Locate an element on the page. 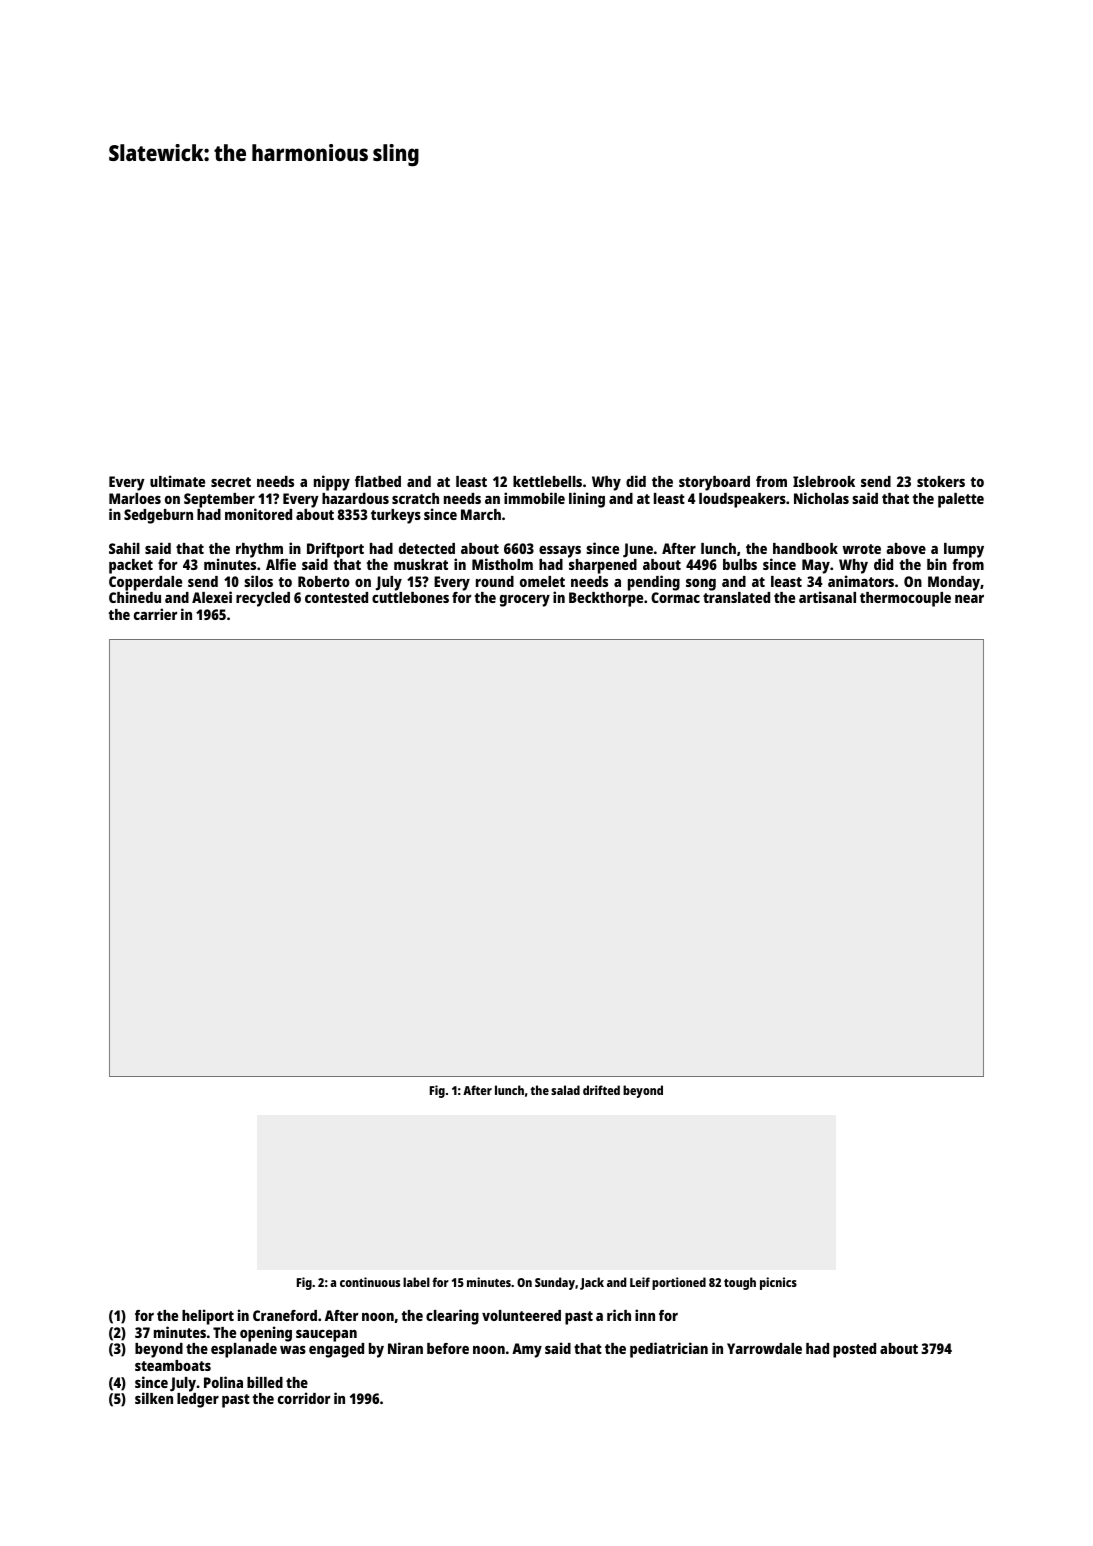 The image size is (1093, 1546). immobile is located at coordinates (534, 498).
